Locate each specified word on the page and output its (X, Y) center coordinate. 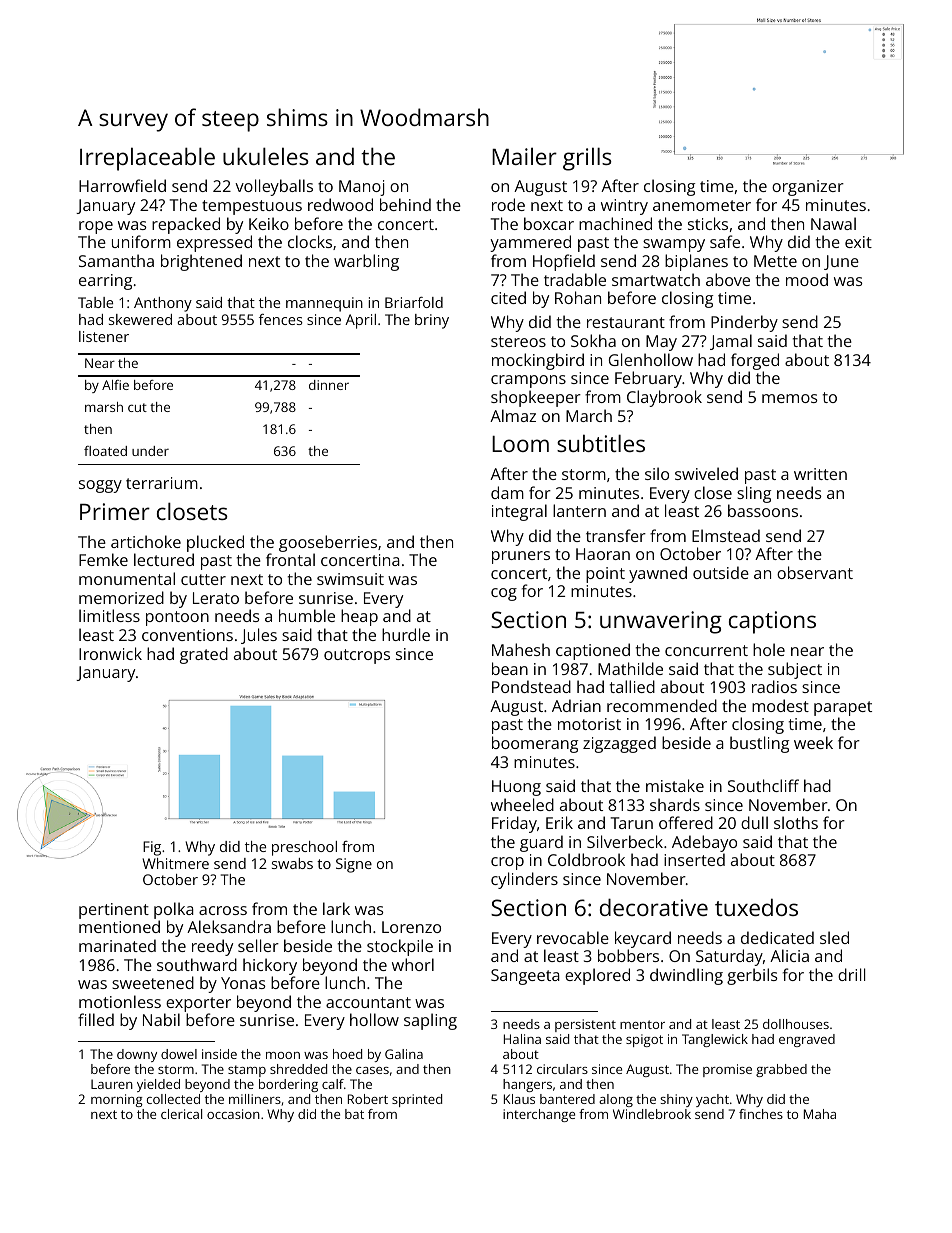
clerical (181, 1114)
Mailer (524, 156)
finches (761, 1114)
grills (587, 159)
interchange (539, 1115)
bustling (759, 744)
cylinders (524, 880)
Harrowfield (122, 185)
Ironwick (110, 653)
